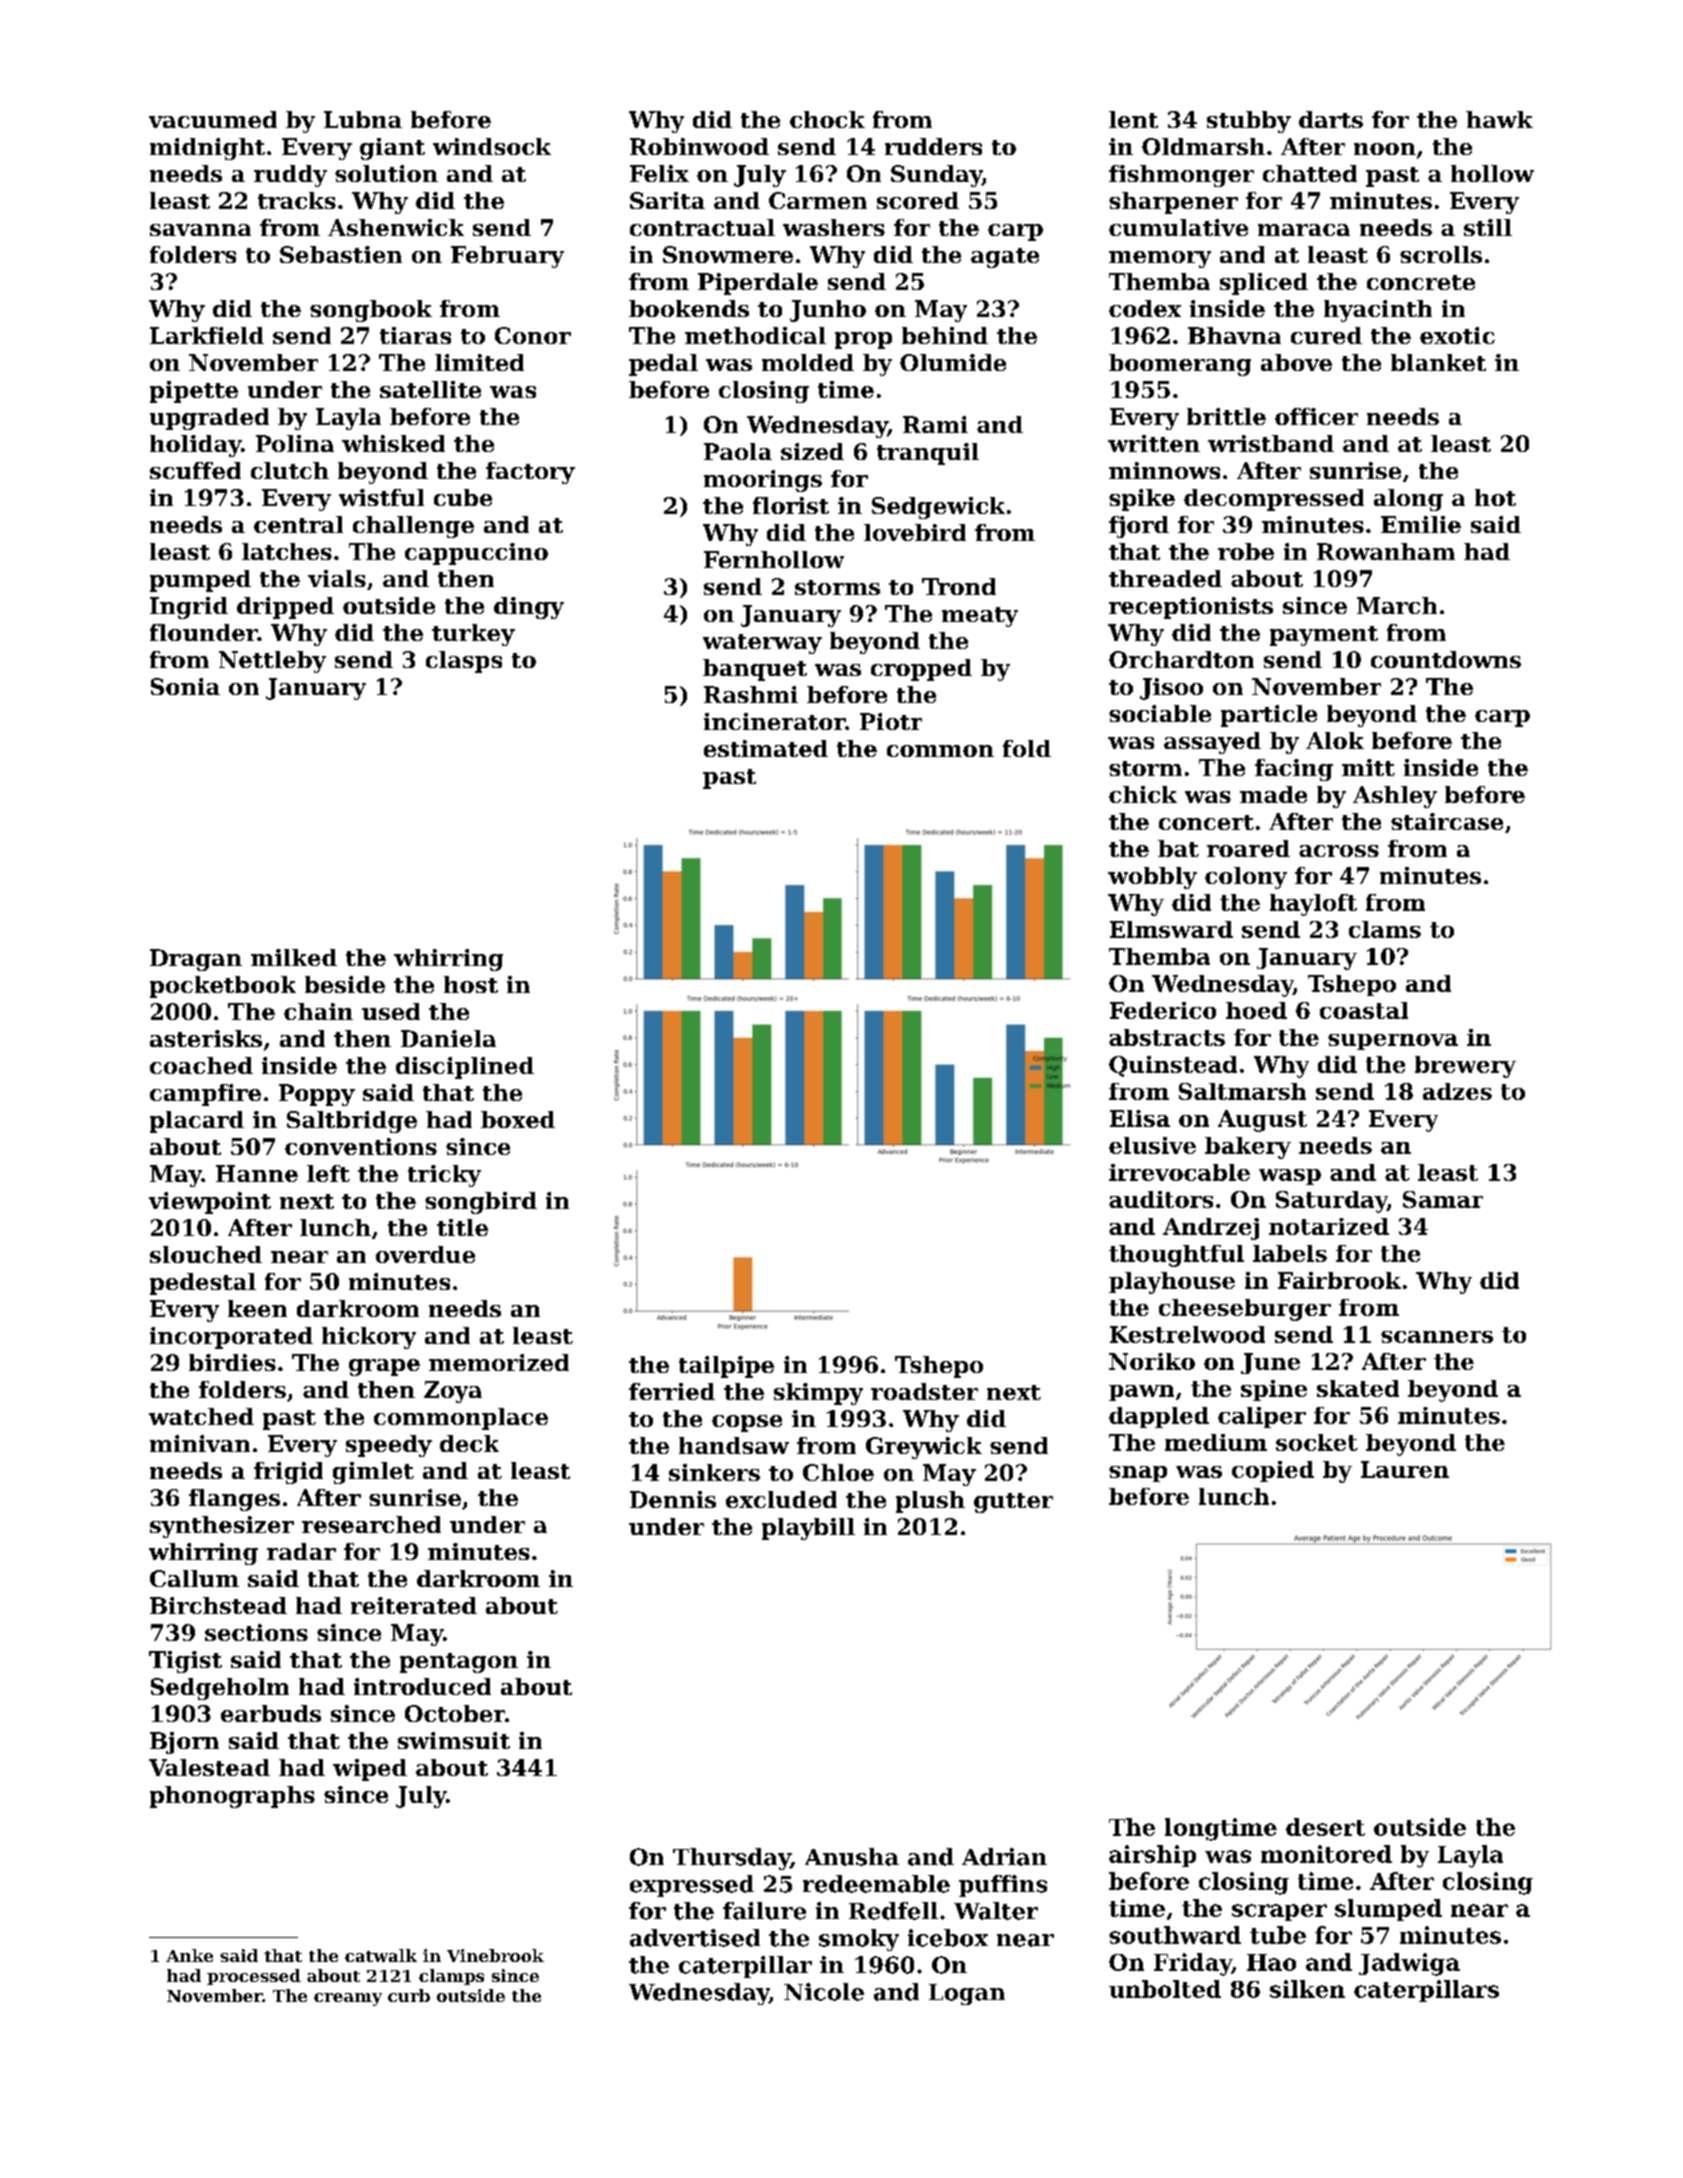  I want to click on cropped, so click(921, 670).
